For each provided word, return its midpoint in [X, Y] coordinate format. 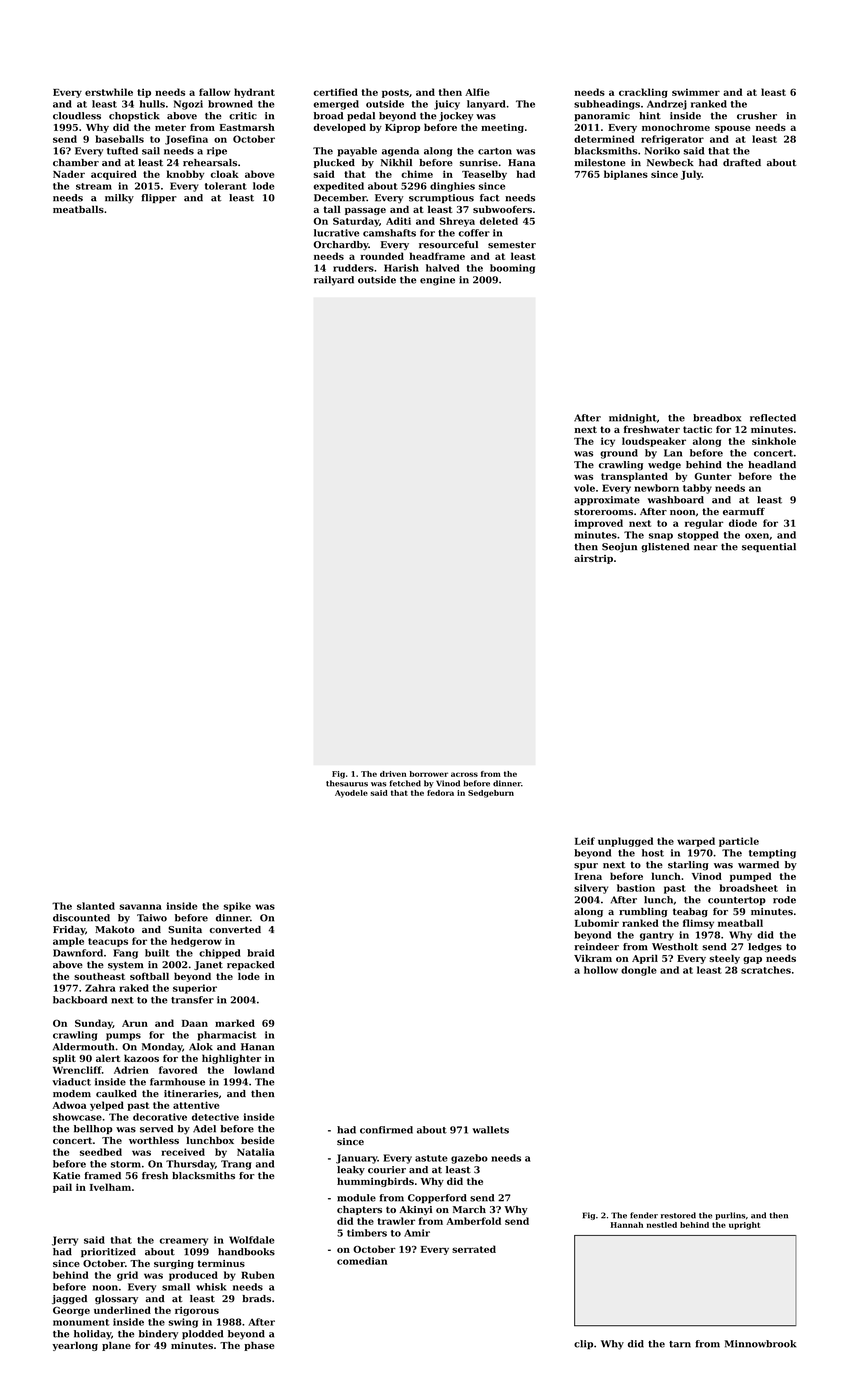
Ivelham [110, 1187]
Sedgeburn [491, 794]
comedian [362, 1261]
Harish [401, 268]
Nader [69, 174]
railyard [334, 281]
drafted [742, 163]
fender [644, 1215]
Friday [69, 930]
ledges [765, 948]
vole [584, 488]
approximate [607, 501]
